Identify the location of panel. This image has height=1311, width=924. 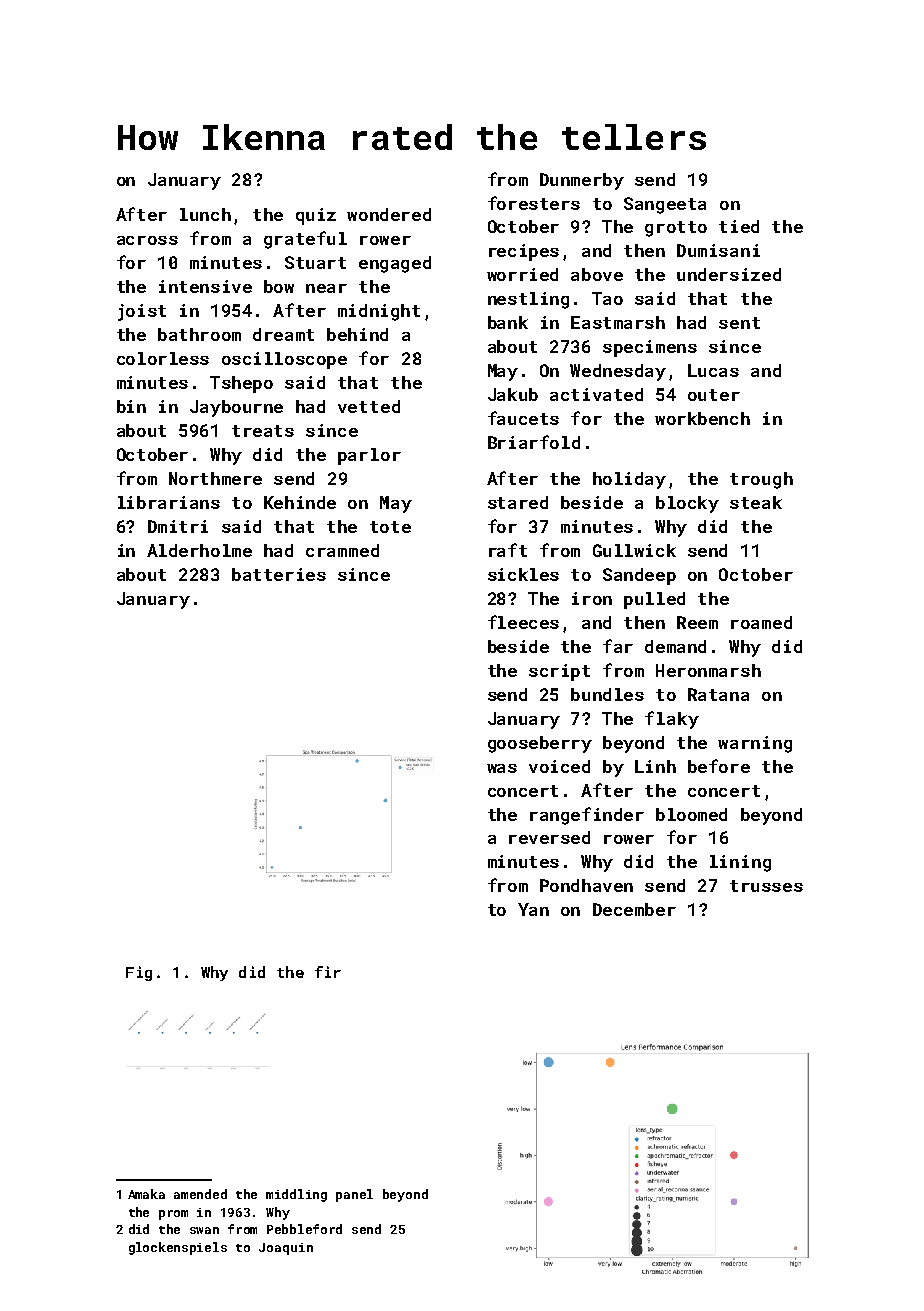
(354, 1195).
